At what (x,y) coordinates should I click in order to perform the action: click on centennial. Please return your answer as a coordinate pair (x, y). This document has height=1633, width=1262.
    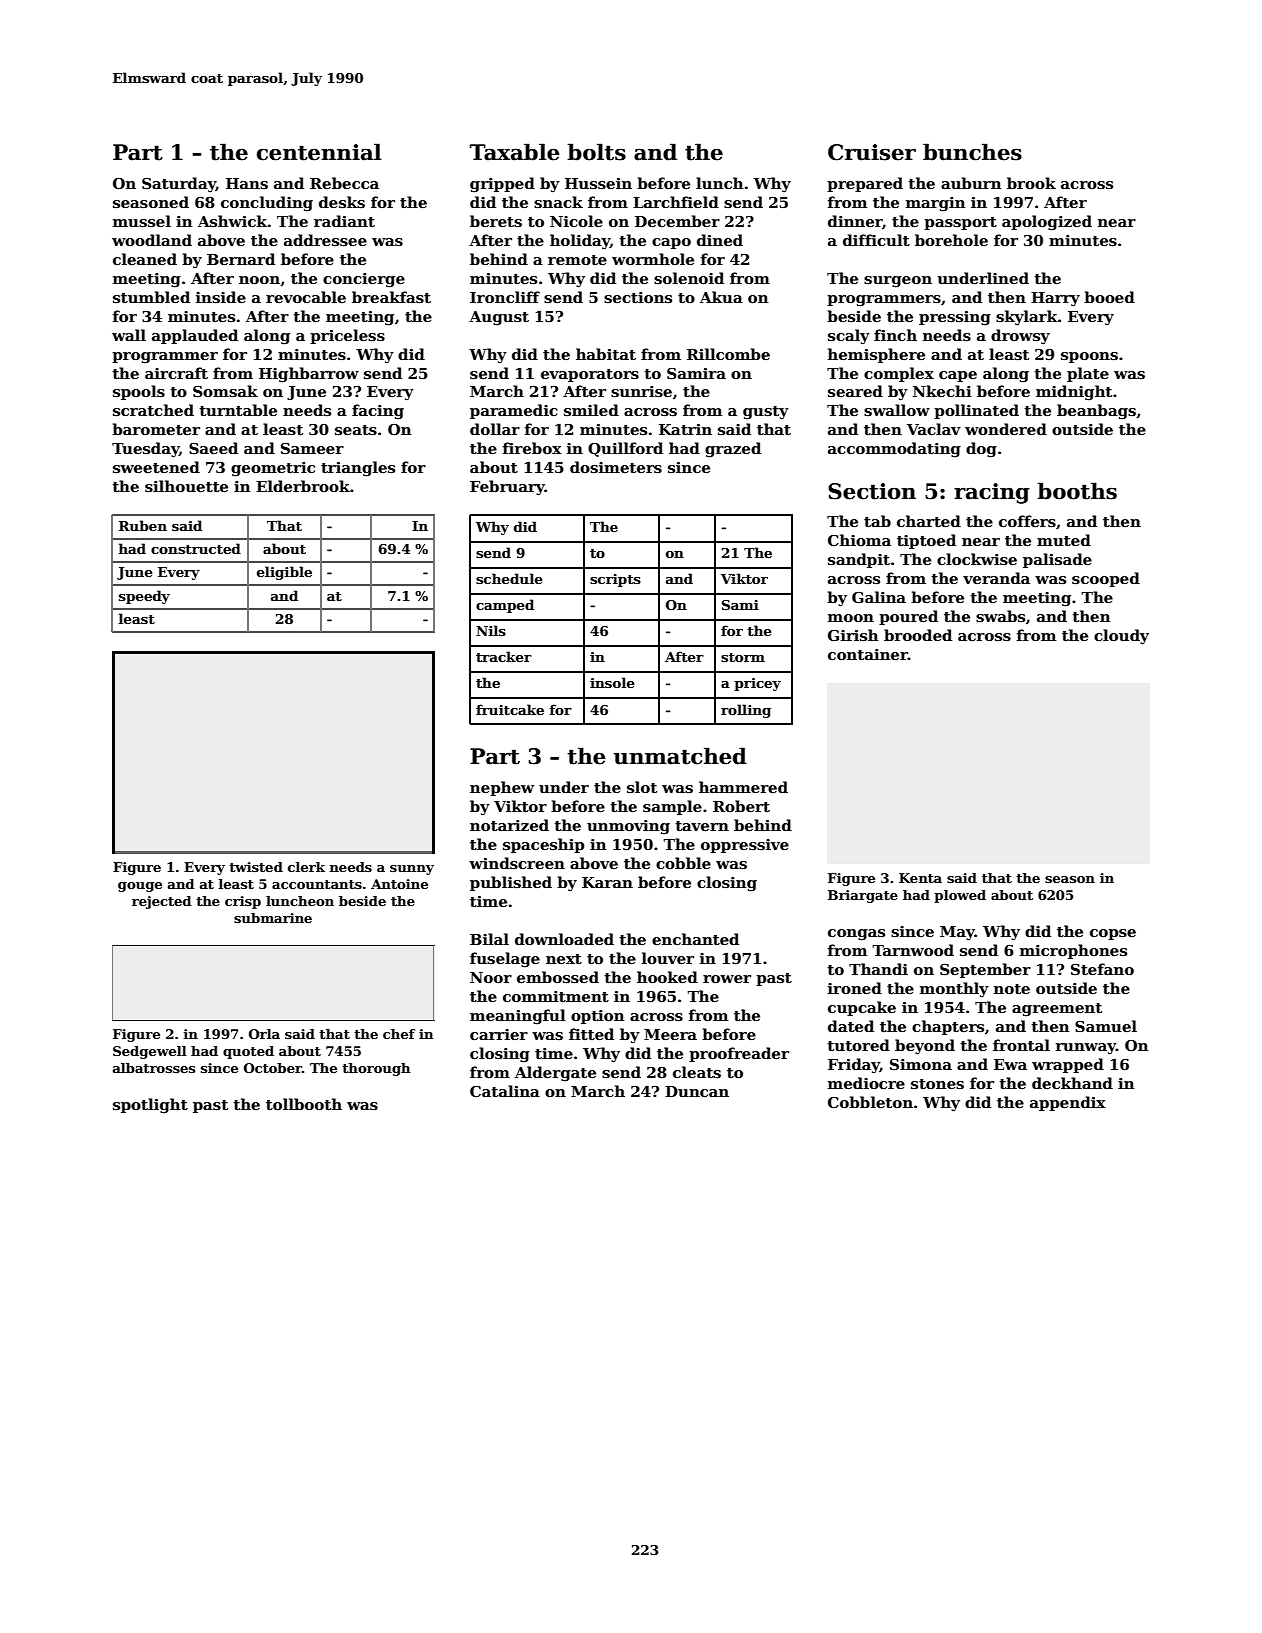
    Looking at the image, I should click on (319, 152).
